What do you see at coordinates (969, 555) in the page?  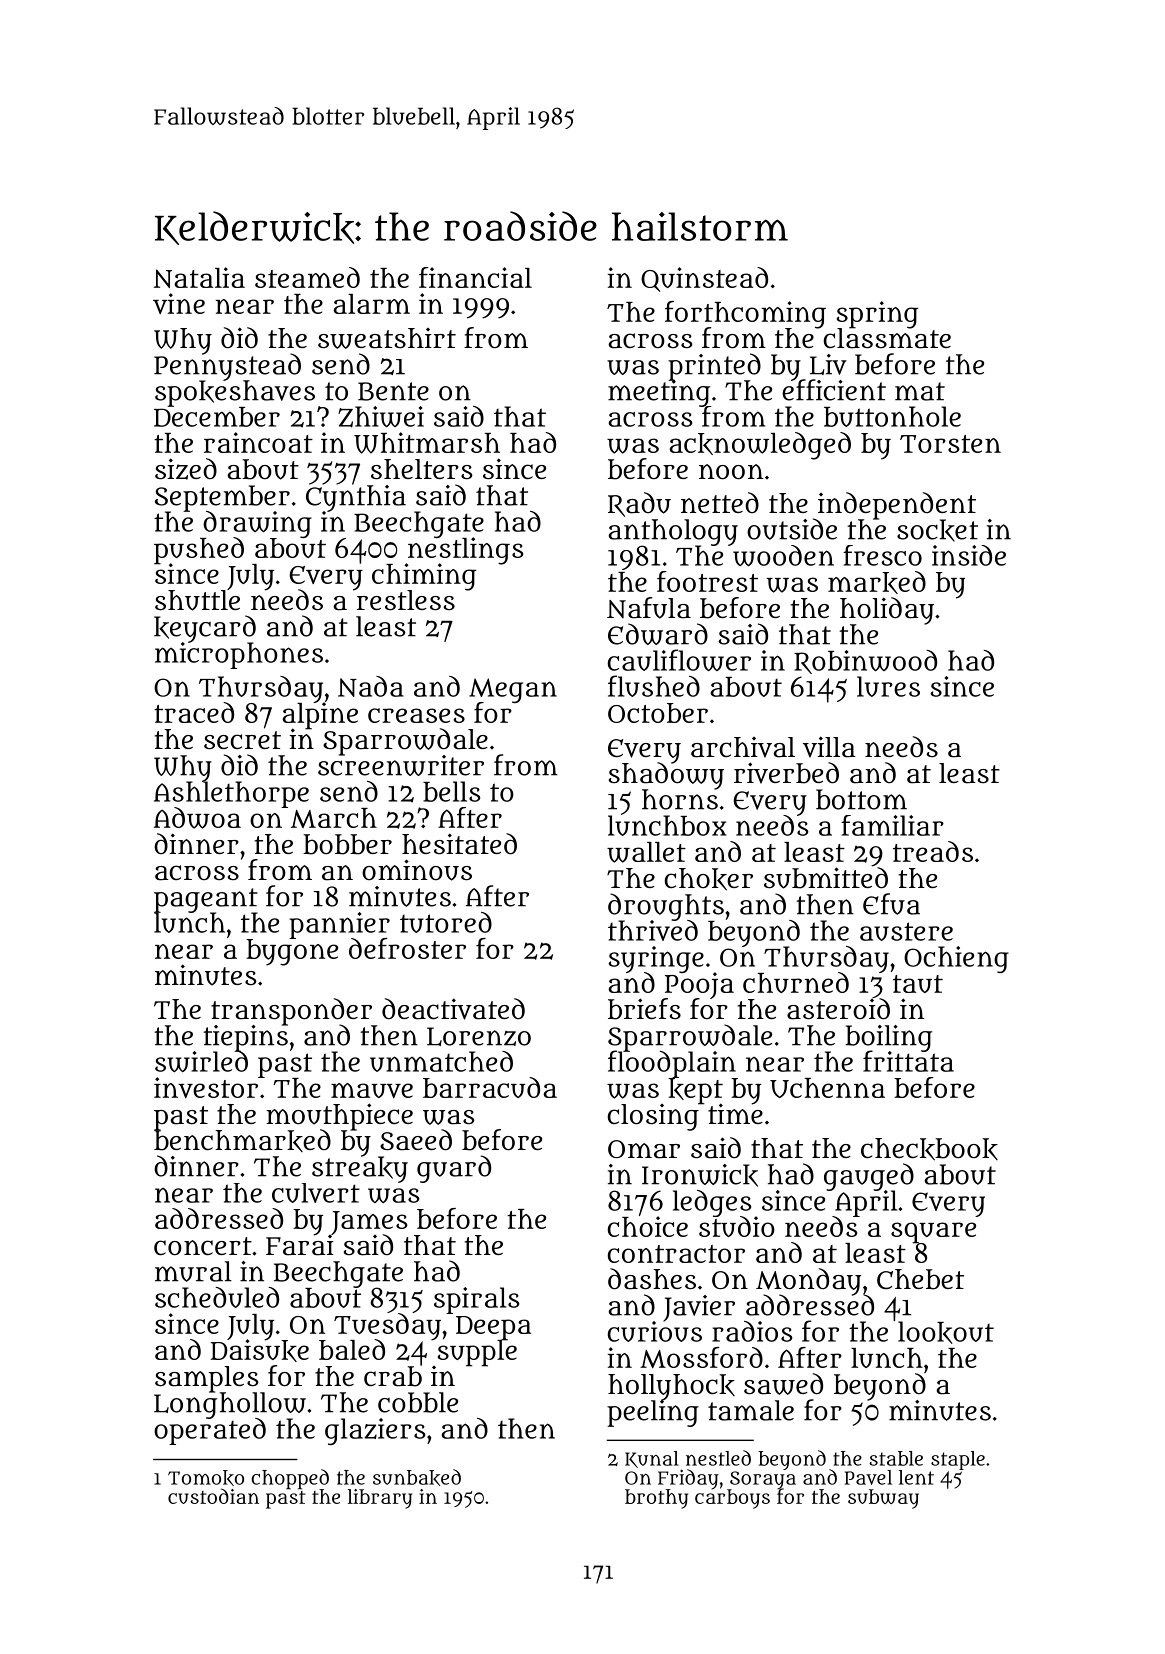 I see `inside` at bounding box center [969, 555].
